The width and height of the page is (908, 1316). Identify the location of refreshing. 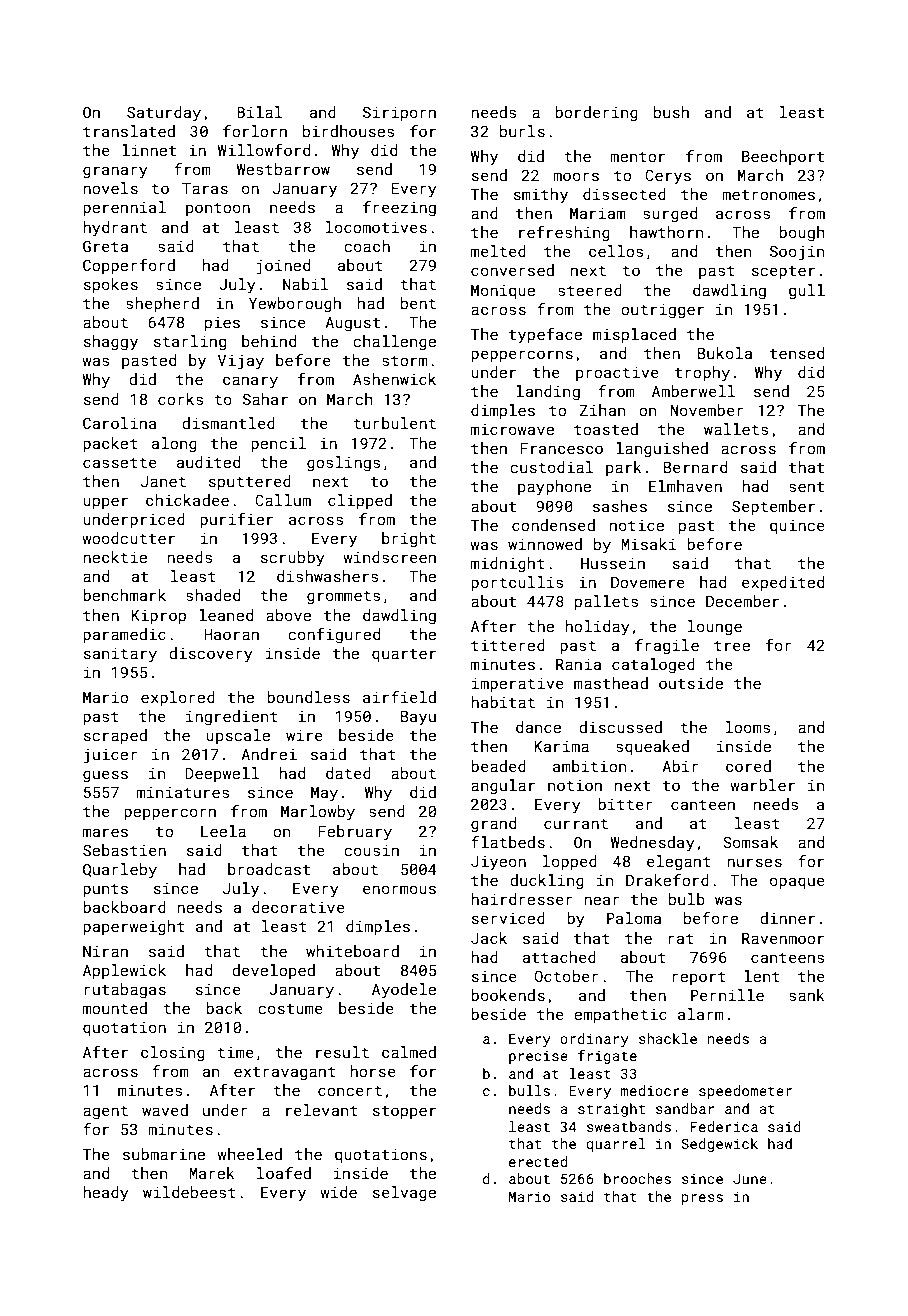
(564, 233).
